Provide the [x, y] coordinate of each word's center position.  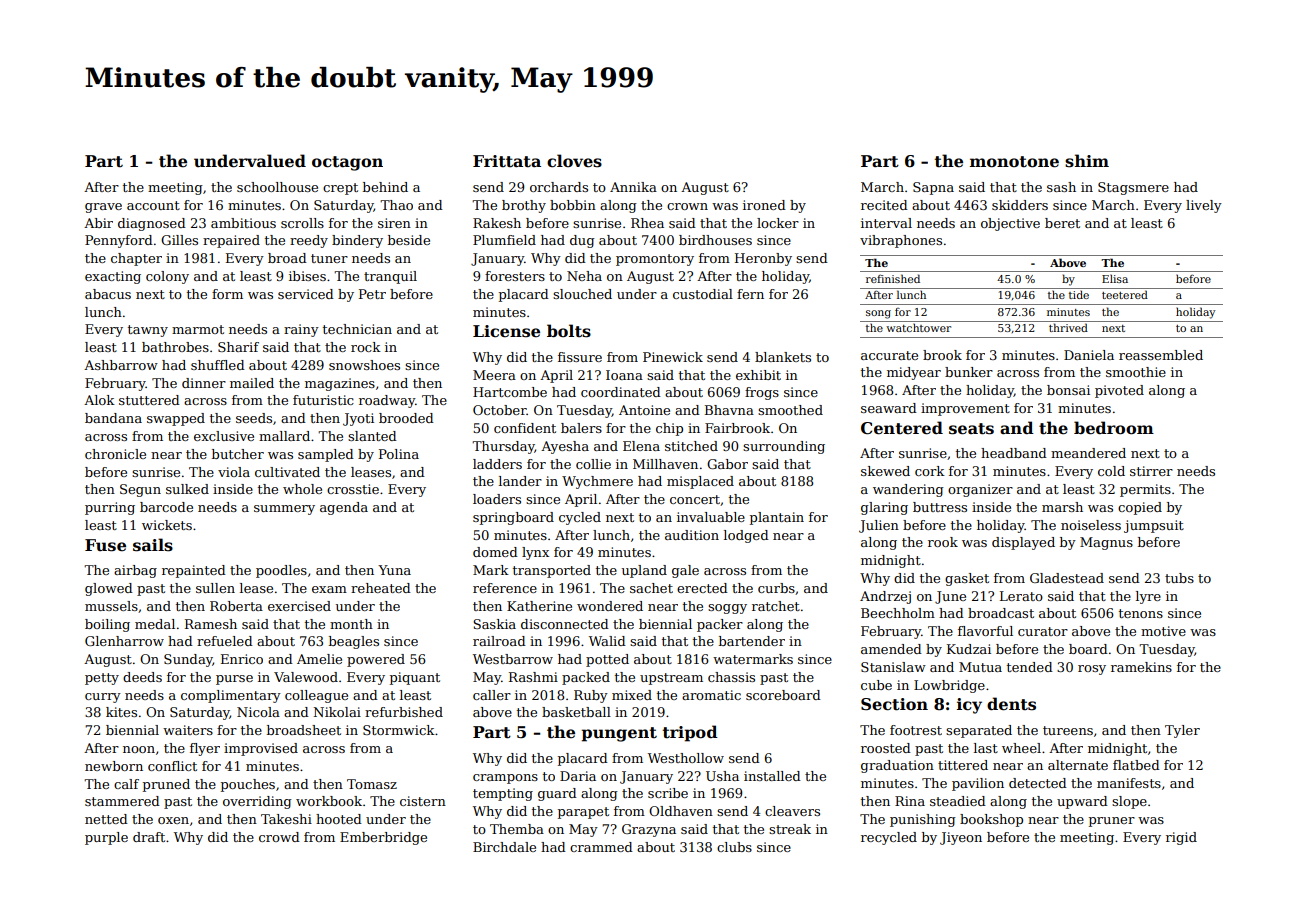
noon [139, 749]
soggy [727, 609]
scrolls [302, 223]
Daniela [1089, 355]
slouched [582, 294]
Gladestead [1067, 578]
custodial [703, 294]
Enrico [242, 659]
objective [1010, 224]
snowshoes [364, 365]
